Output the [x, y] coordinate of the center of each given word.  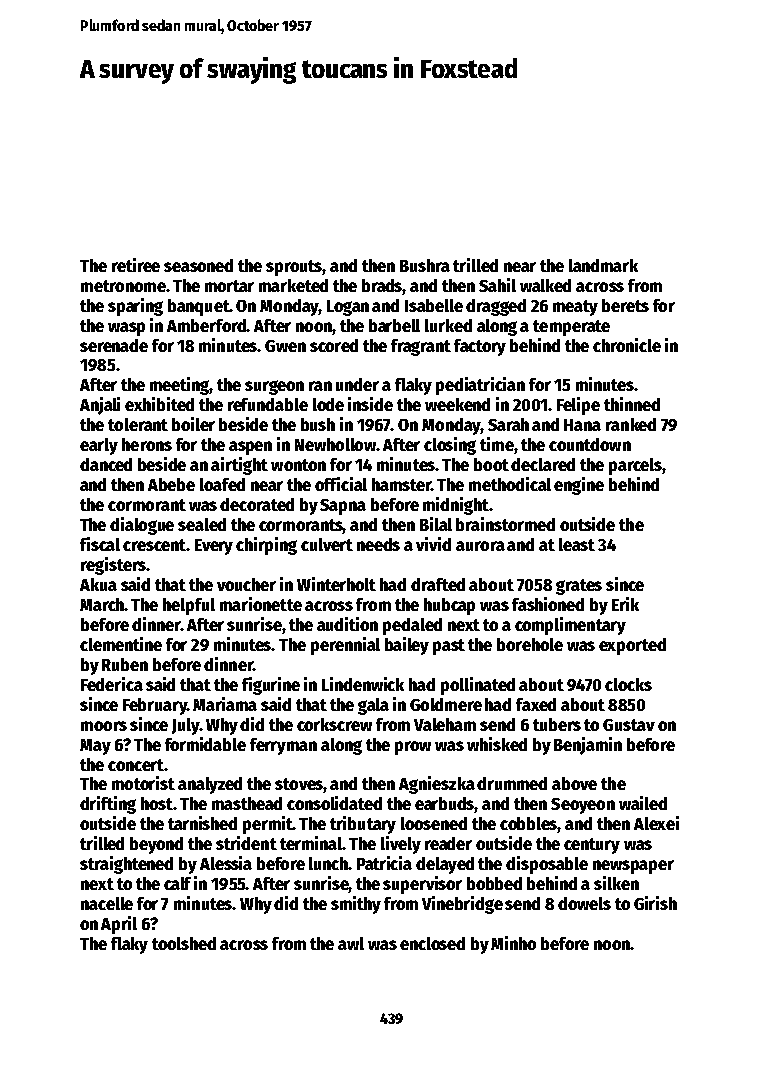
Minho [513, 943]
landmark [603, 265]
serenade [114, 345]
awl [351, 943]
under [357, 384]
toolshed [184, 943]
